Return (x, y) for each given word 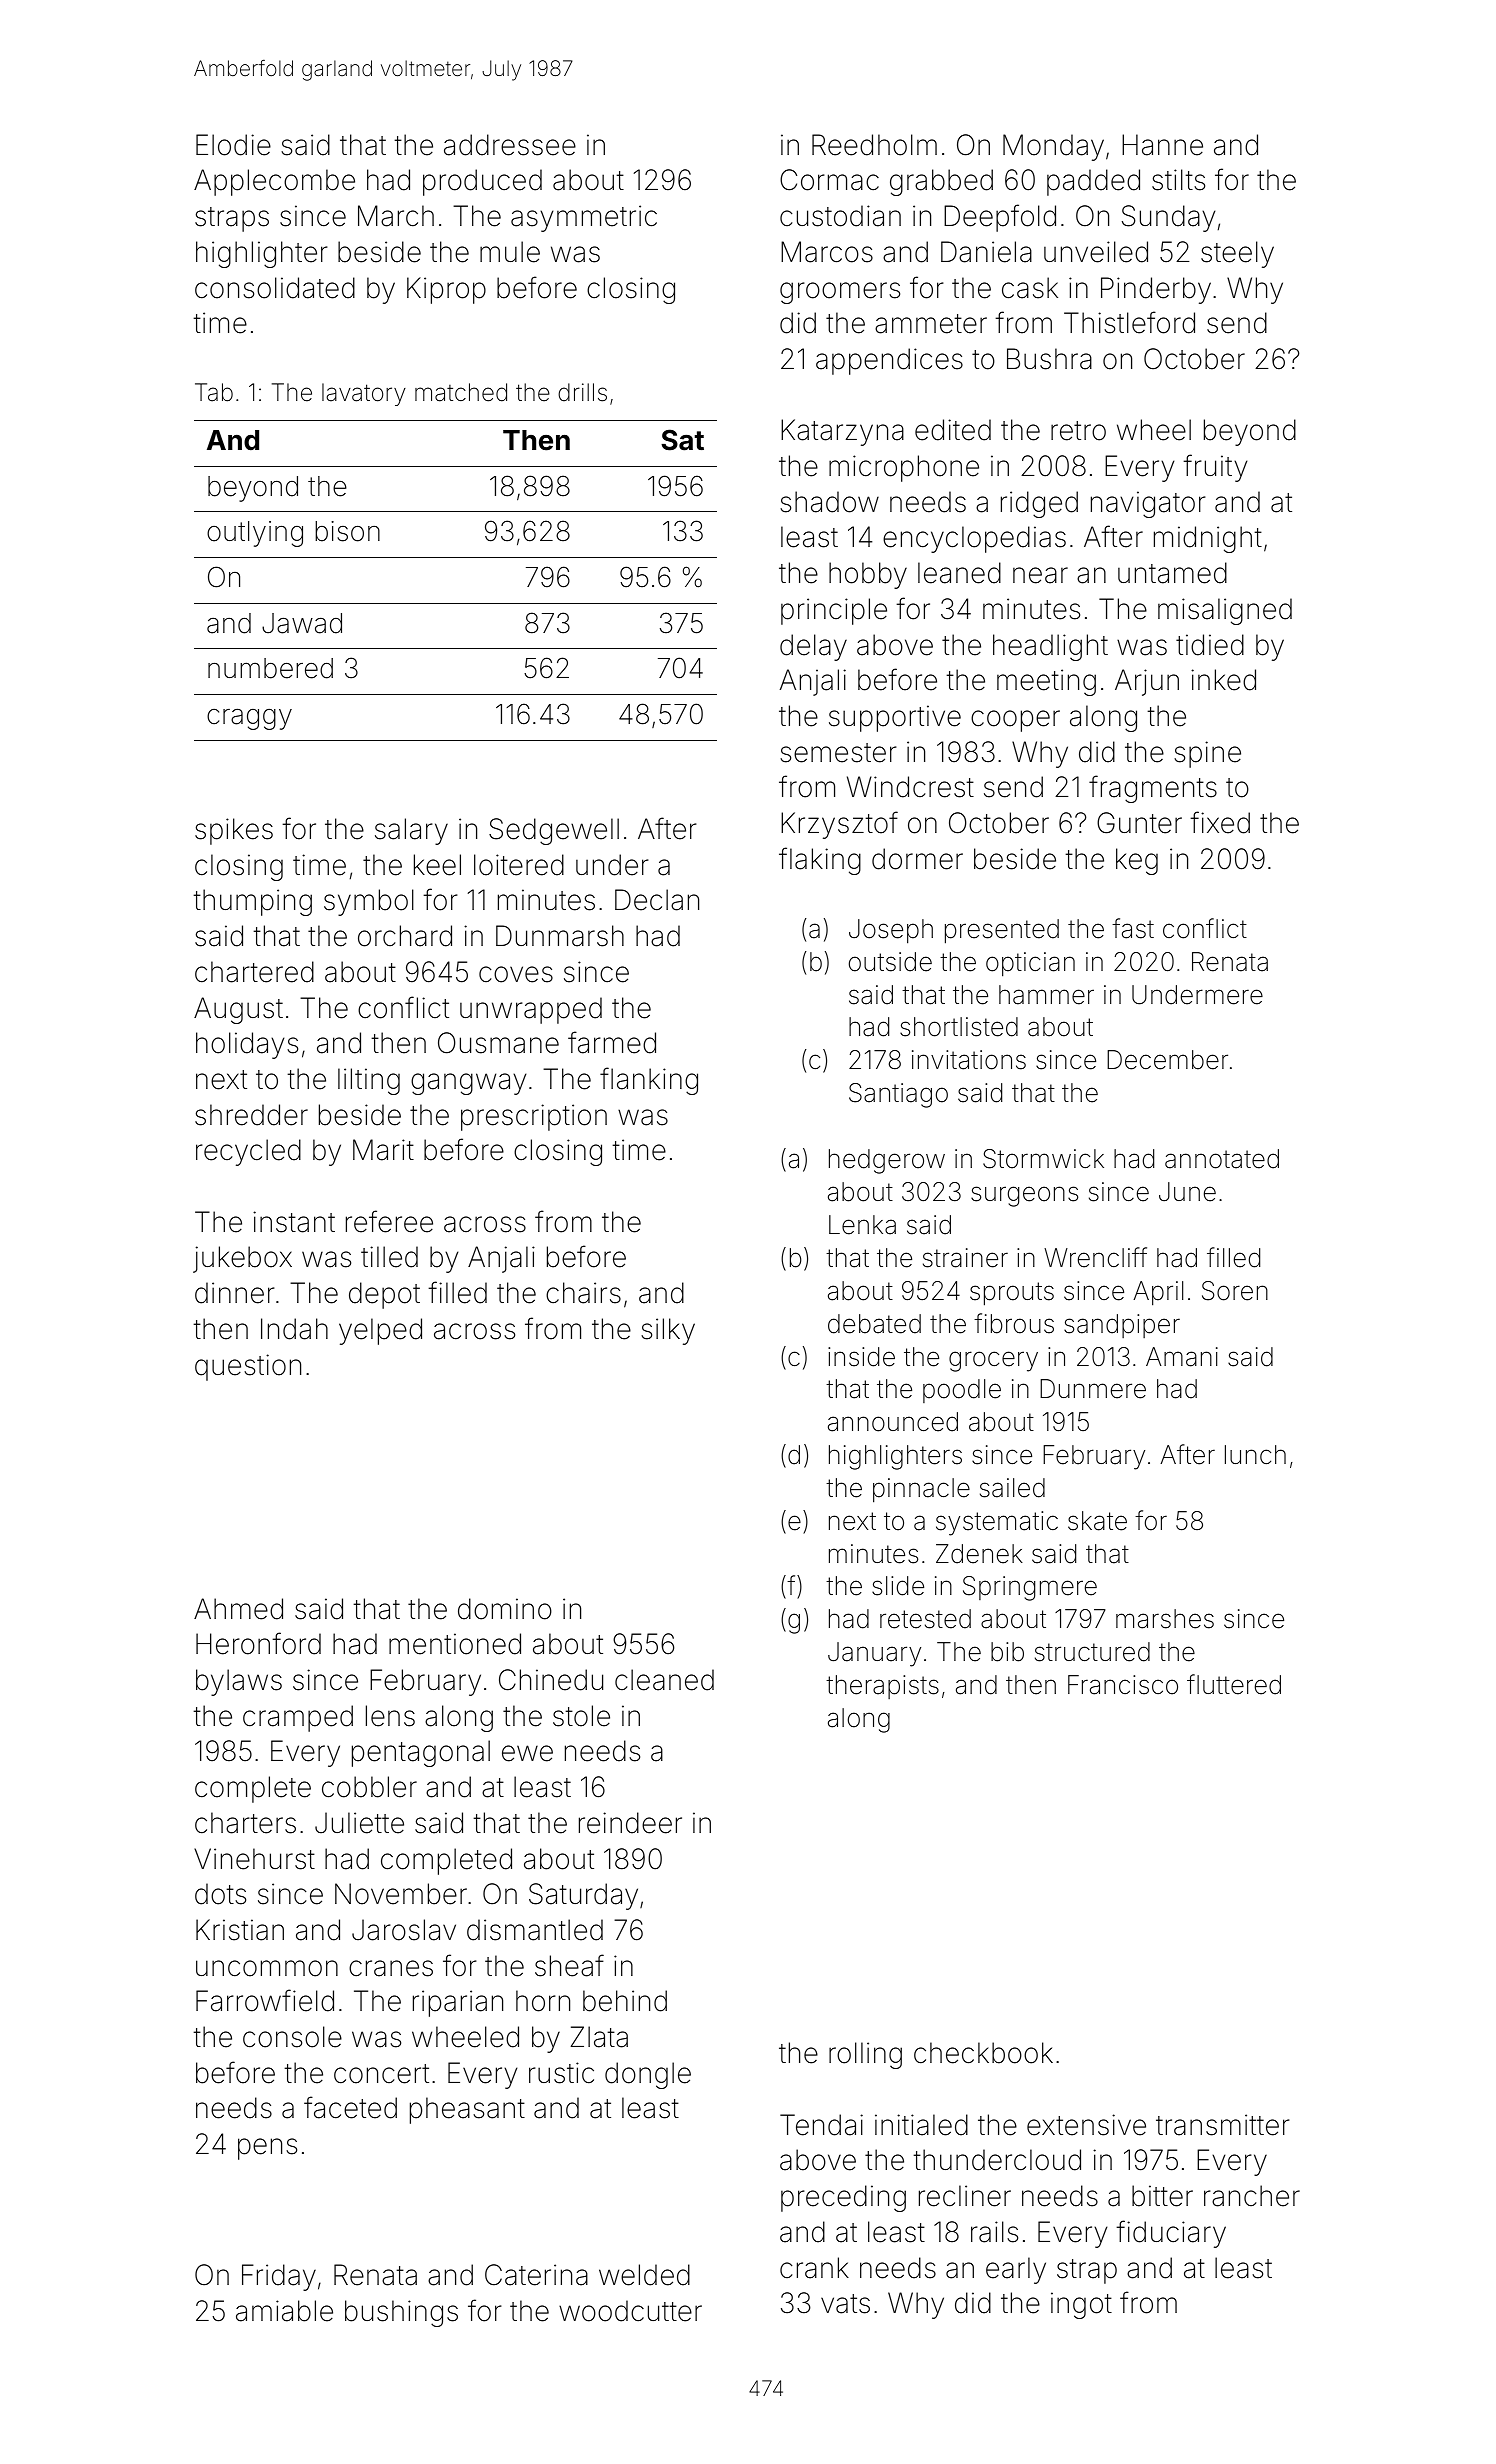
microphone (904, 468)
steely (1237, 254)
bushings (401, 2313)
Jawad (302, 623)
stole (581, 1716)
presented (1002, 931)
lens (390, 1716)
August (238, 1010)
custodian (840, 216)
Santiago (898, 1095)
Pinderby (1156, 290)
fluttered (1234, 1684)
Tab (214, 392)
